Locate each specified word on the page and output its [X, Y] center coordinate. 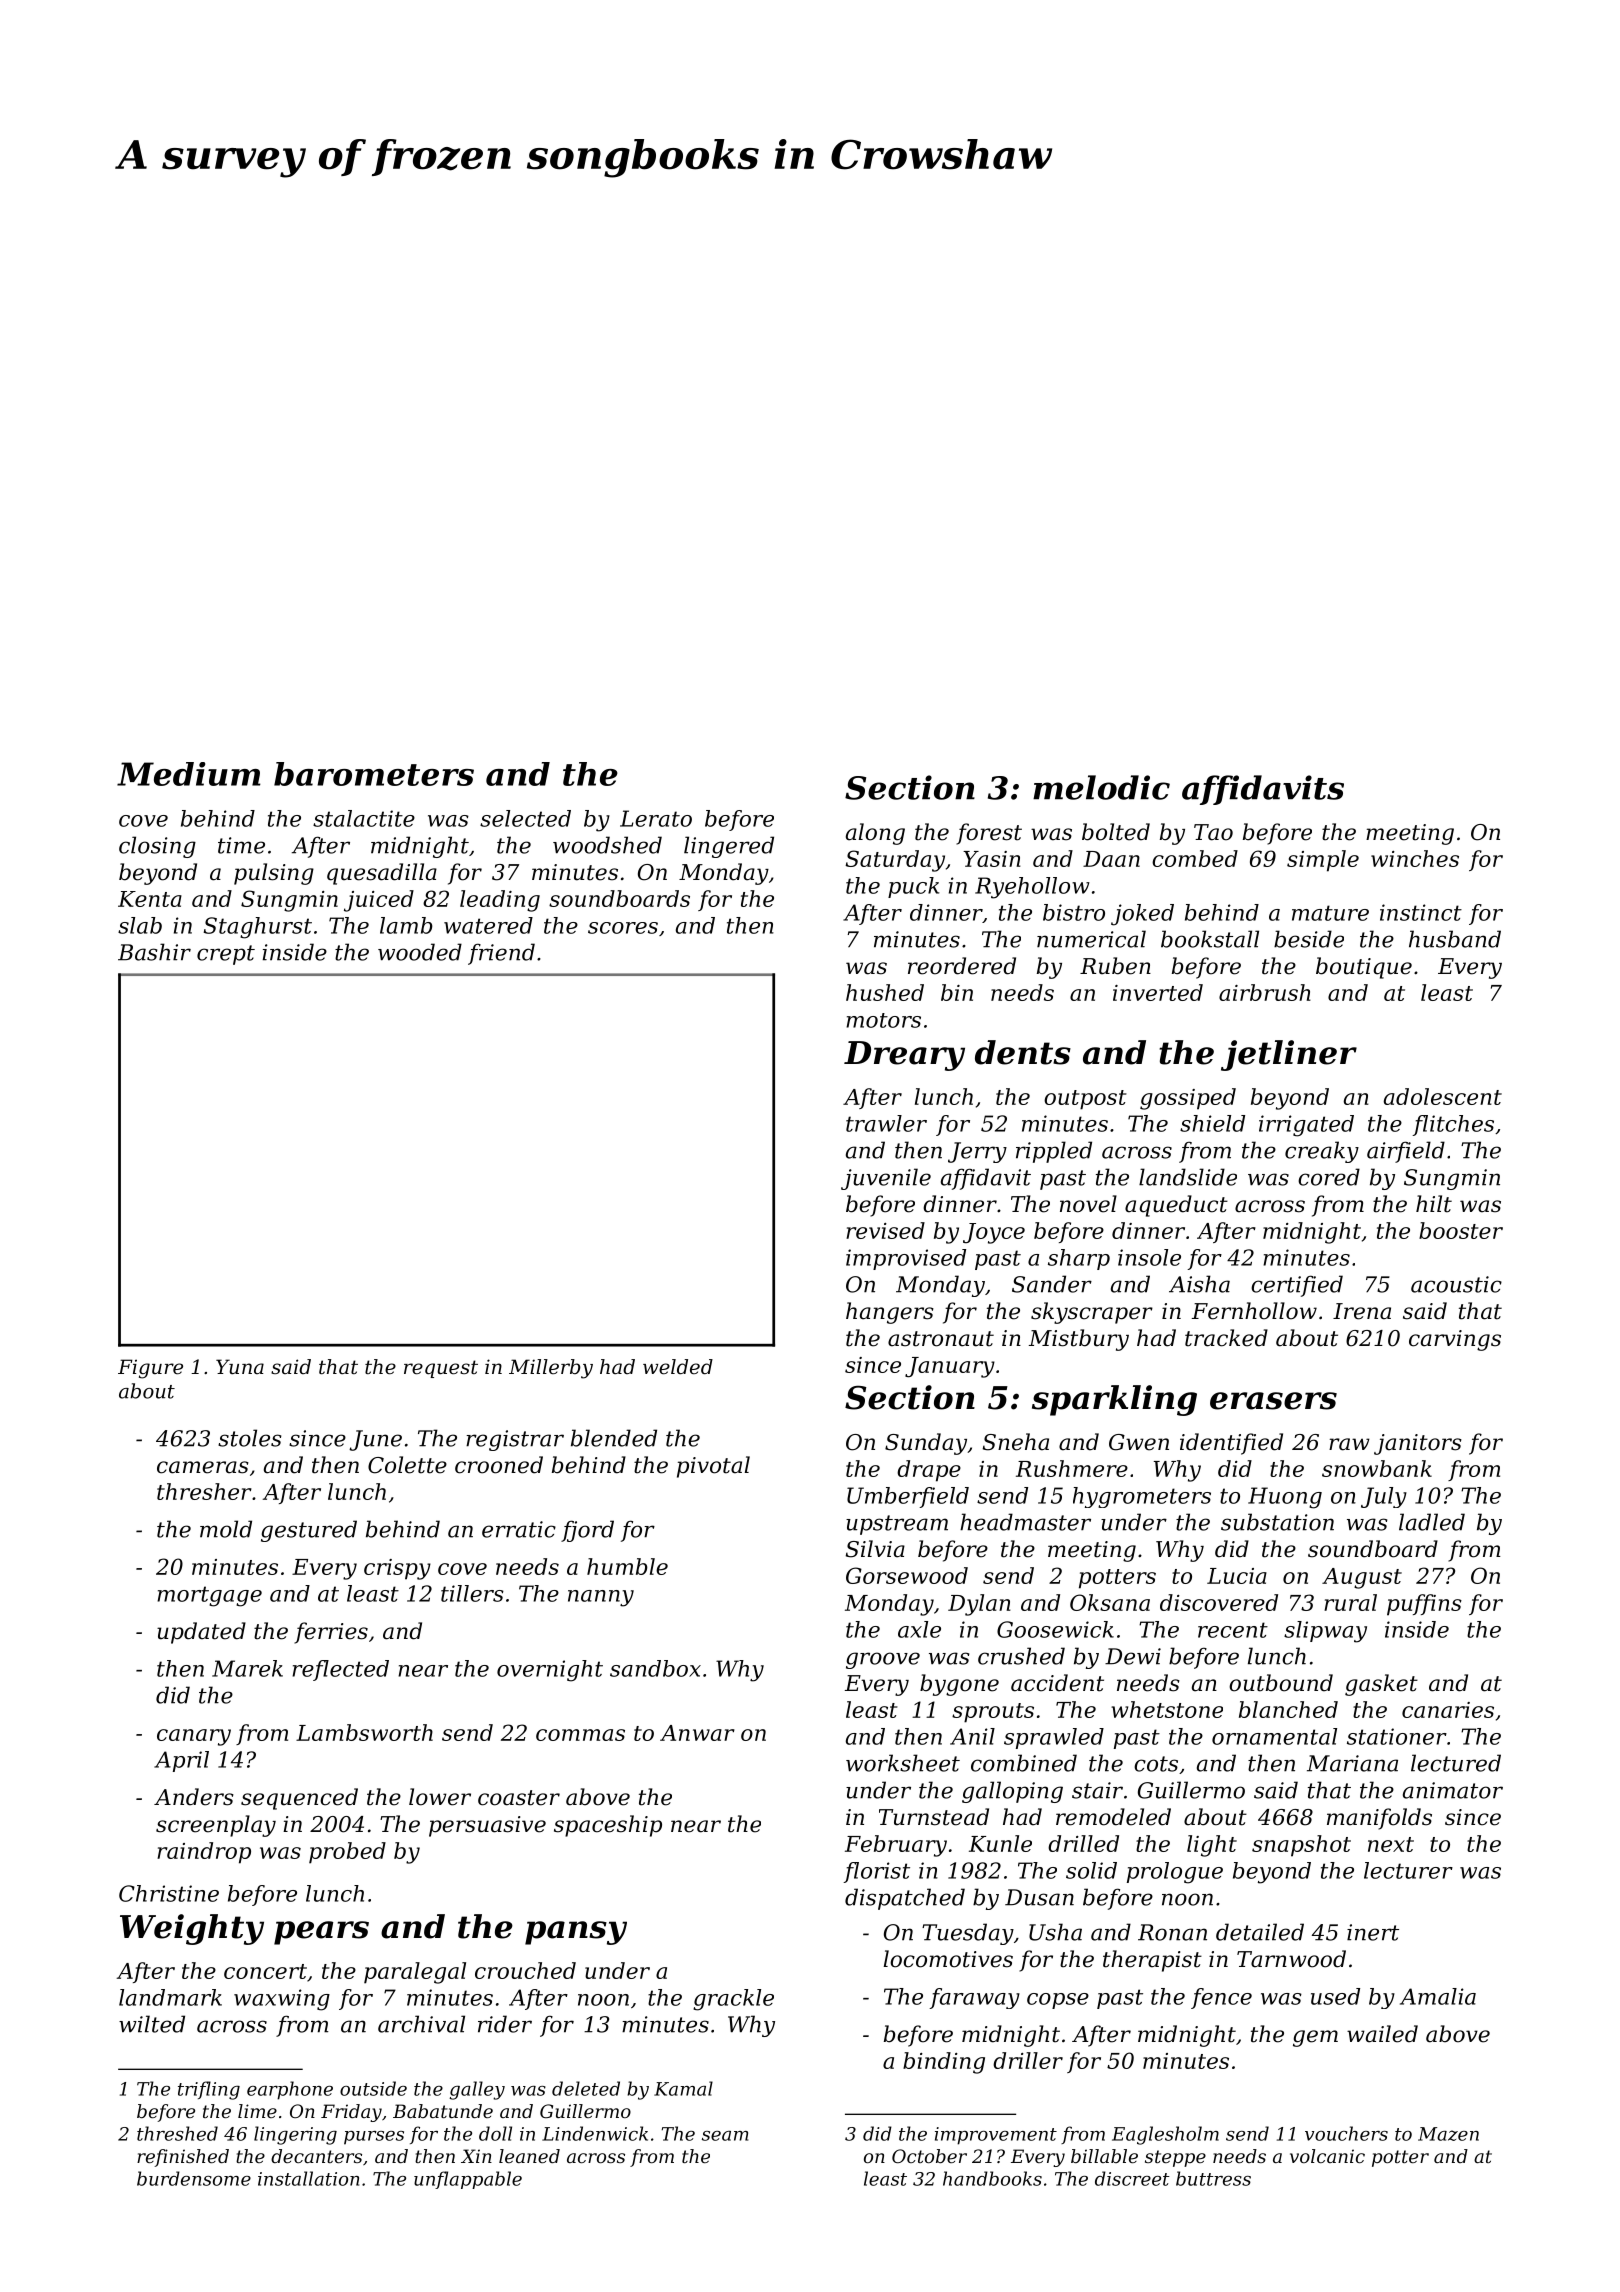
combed [1195, 858]
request [441, 1369]
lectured [1456, 1763]
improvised [906, 1259]
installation [308, 2178]
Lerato [656, 818]
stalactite [364, 818]
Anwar [697, 1733]
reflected [340, 1670]
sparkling [1114, 1400]
